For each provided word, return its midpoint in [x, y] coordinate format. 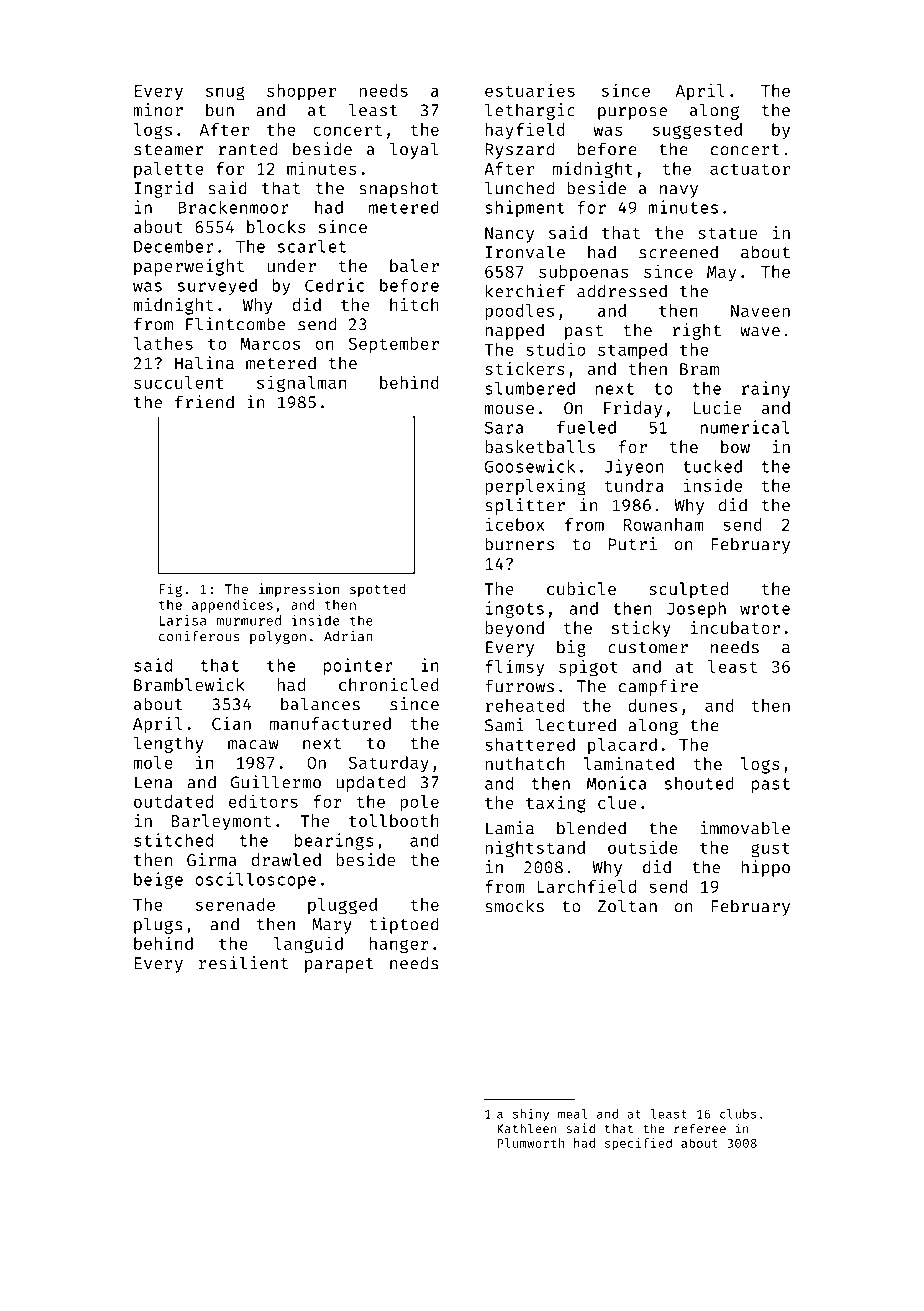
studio [555, 349]
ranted [248, 149]
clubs [738, 1114]
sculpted [688, 590]
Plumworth [530, 1143]
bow [735, 446]
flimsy [515, 667]
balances [320, 704]
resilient [243, 963]
